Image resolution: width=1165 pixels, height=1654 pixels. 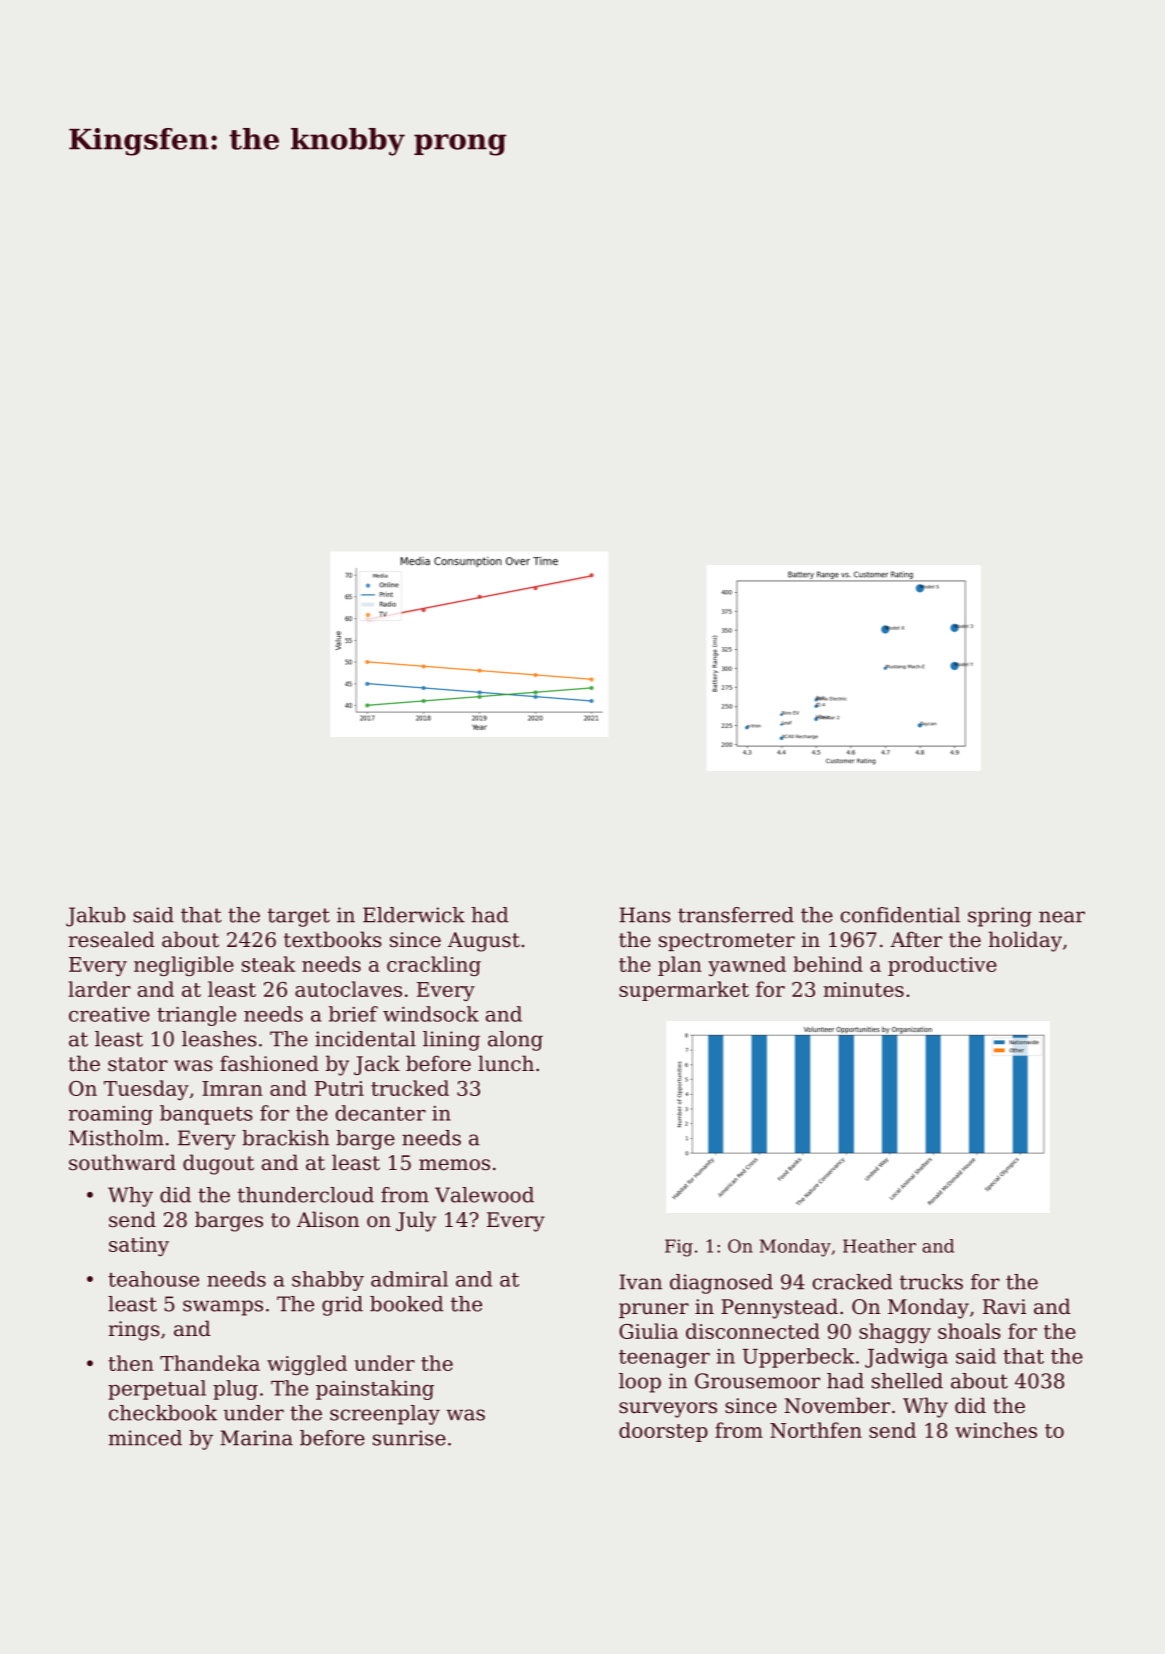 I want to click on pruner, so click(x=654, y=1310).
